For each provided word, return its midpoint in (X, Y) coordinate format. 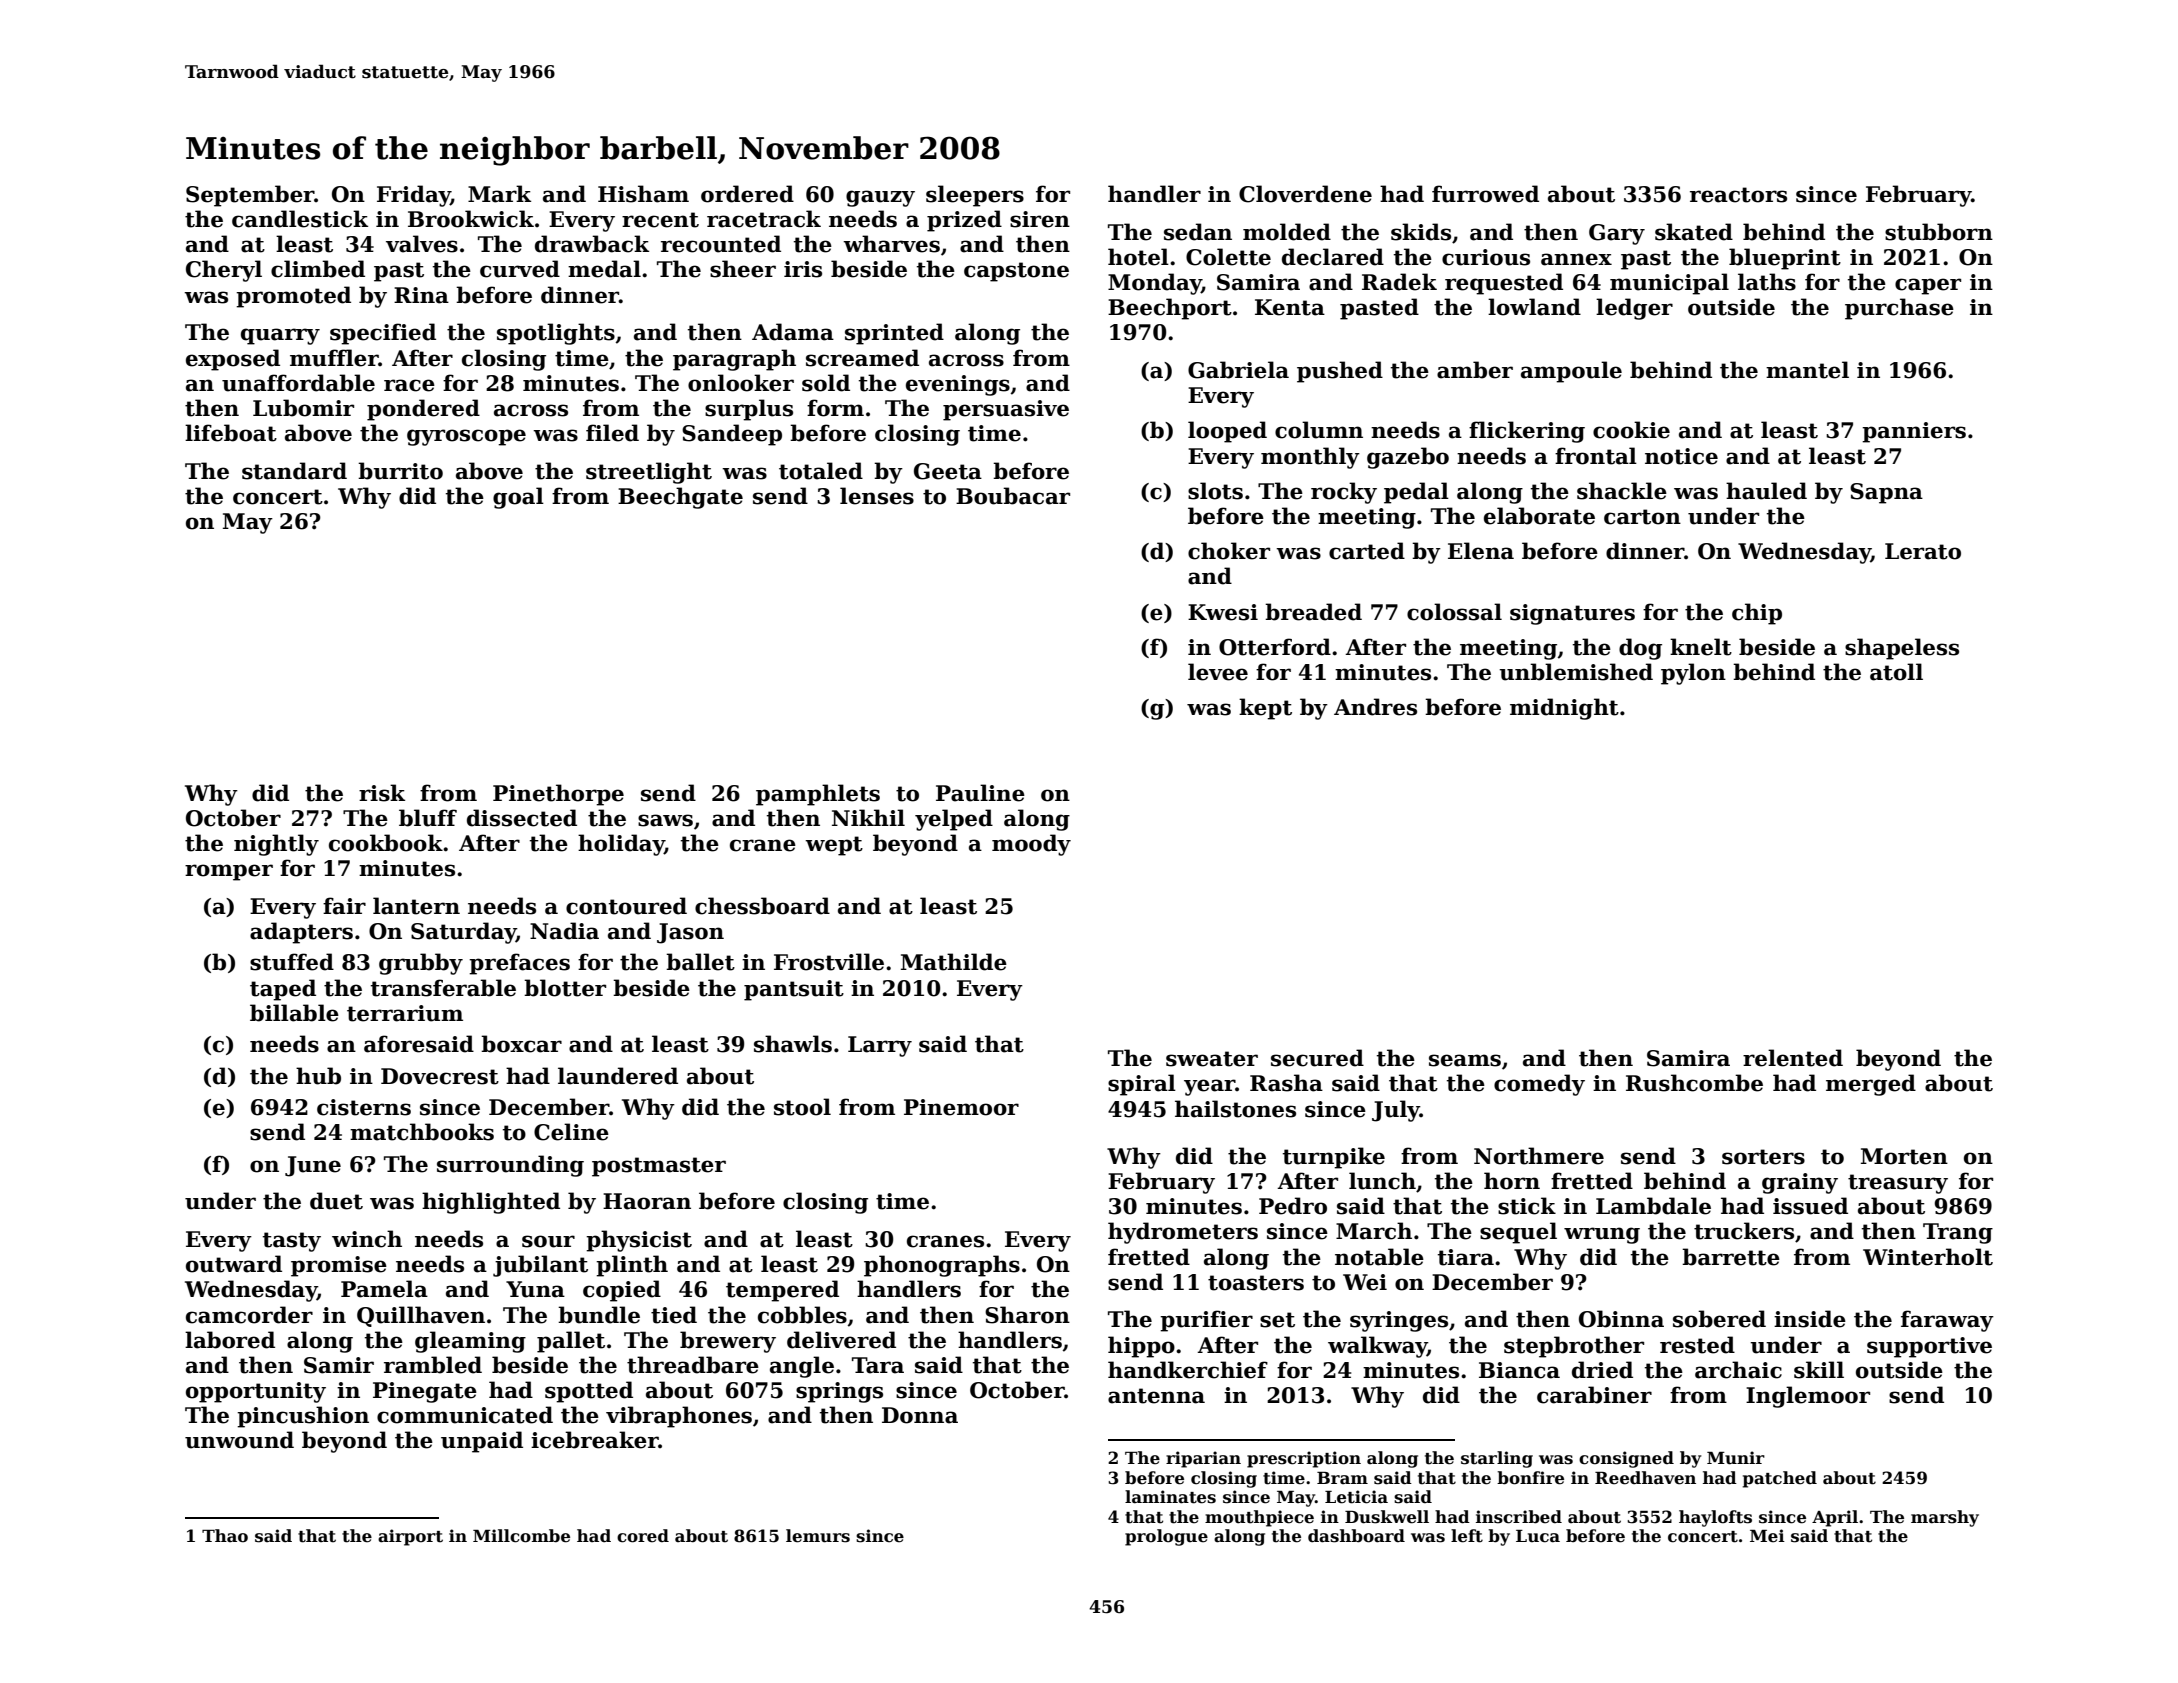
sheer (743, 269)
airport (410, 1537)
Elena (1481, 551)
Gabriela (1238, 370)
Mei (1767, 1536)
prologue (1166, 1537)
